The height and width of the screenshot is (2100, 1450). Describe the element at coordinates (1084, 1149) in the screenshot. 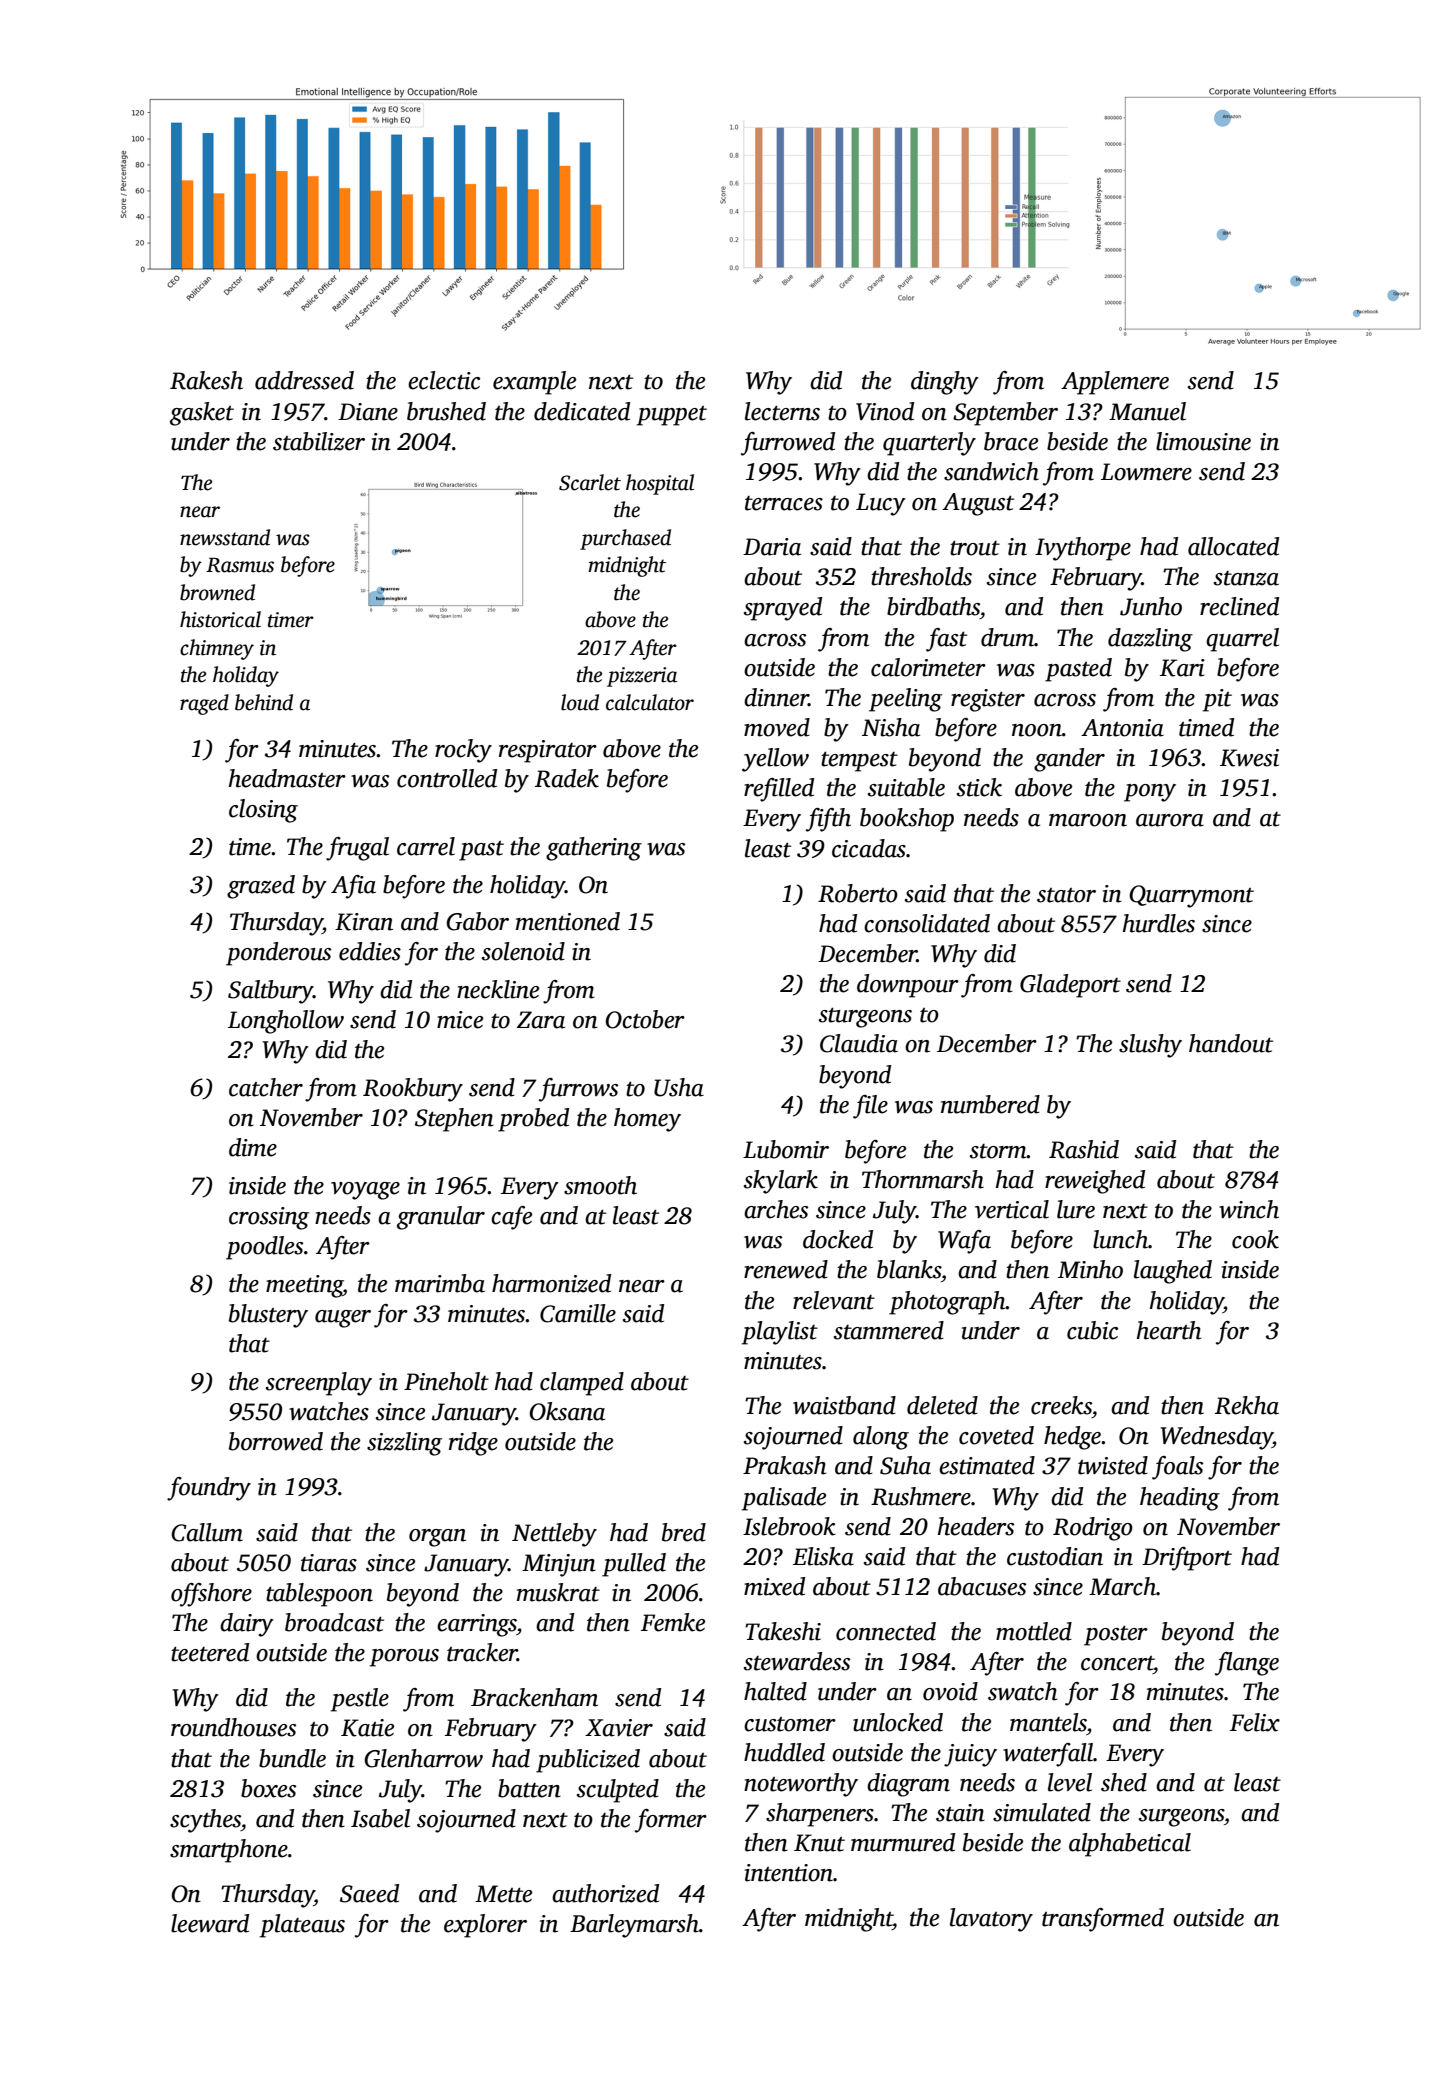

I see `Rashid` at that location.
